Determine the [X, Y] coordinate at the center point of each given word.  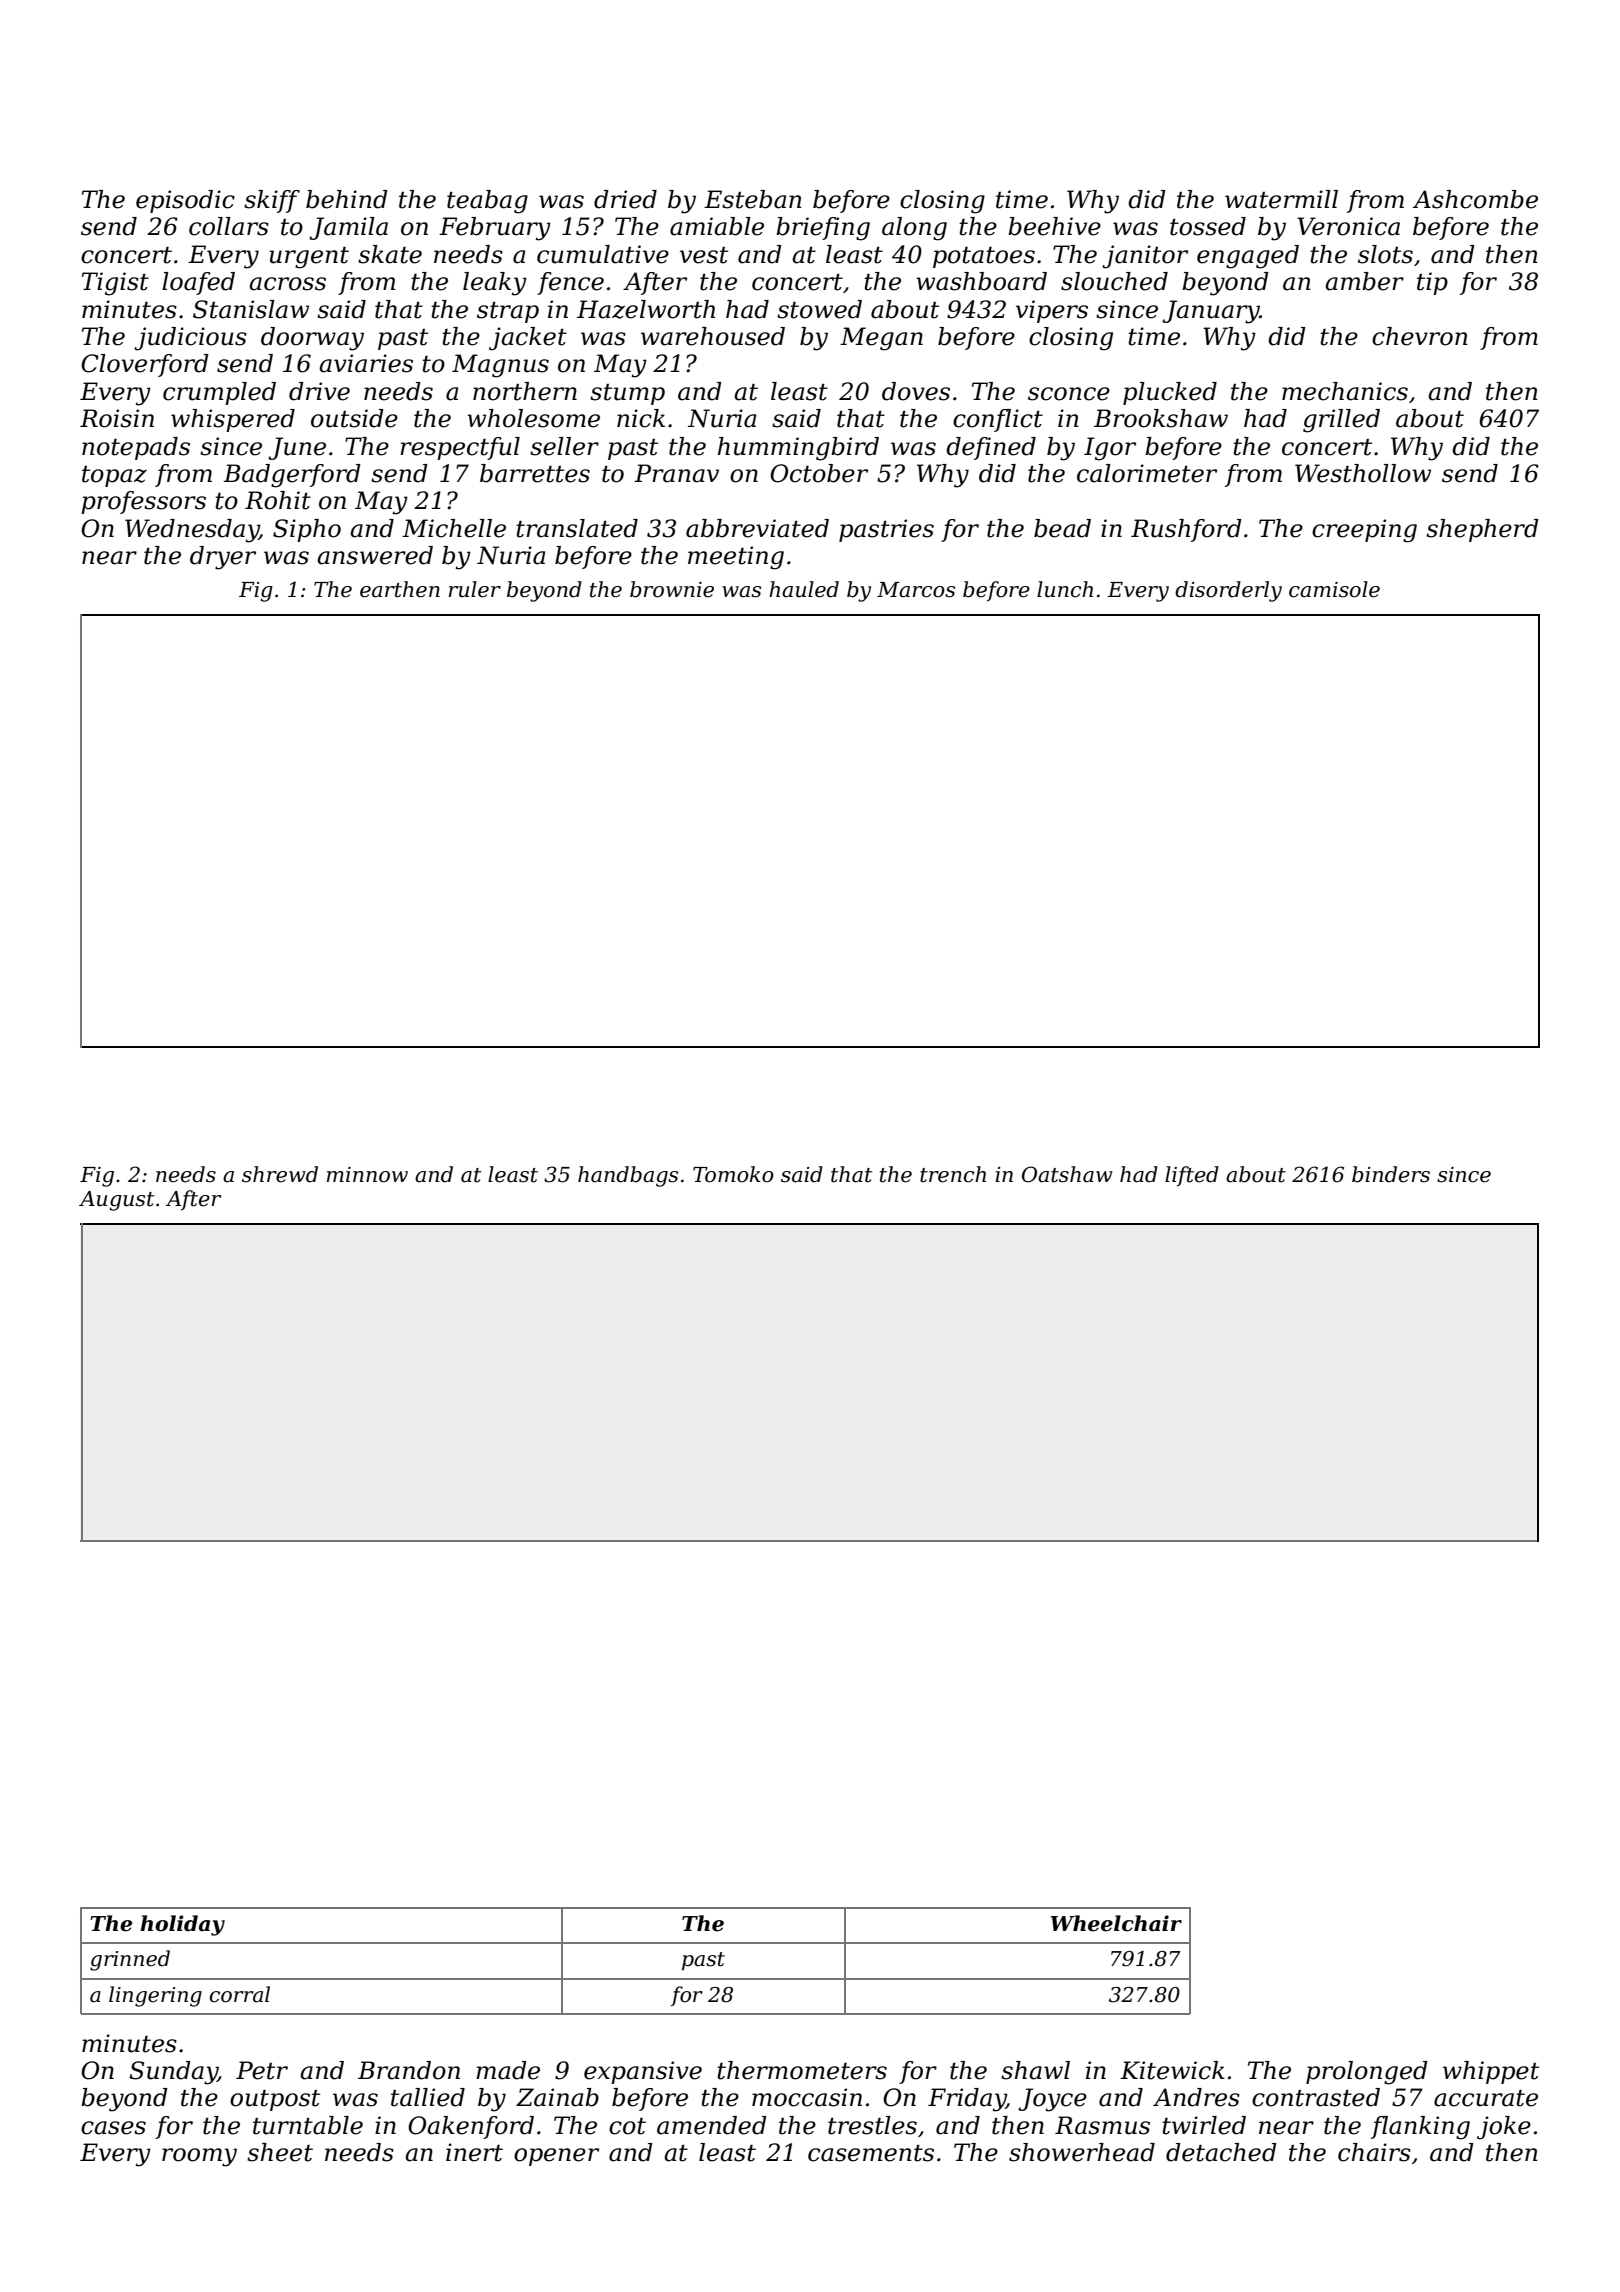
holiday [182, 1925]
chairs [1374, 2152]
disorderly [1228, 591]
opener [556, 2157]
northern [525, 391]
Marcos [916, 590]
